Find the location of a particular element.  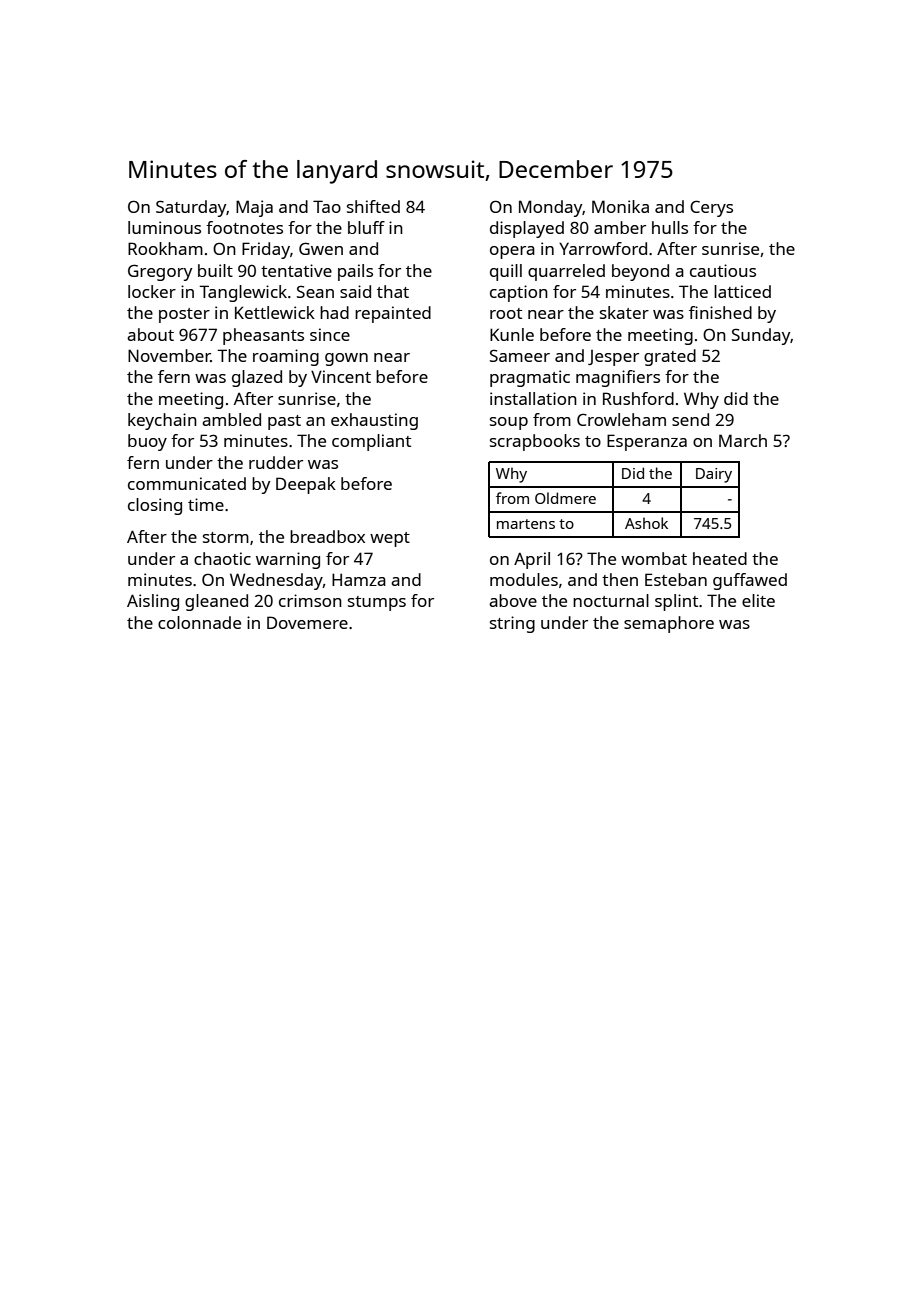

storm is located at coordinates (226, 537).
